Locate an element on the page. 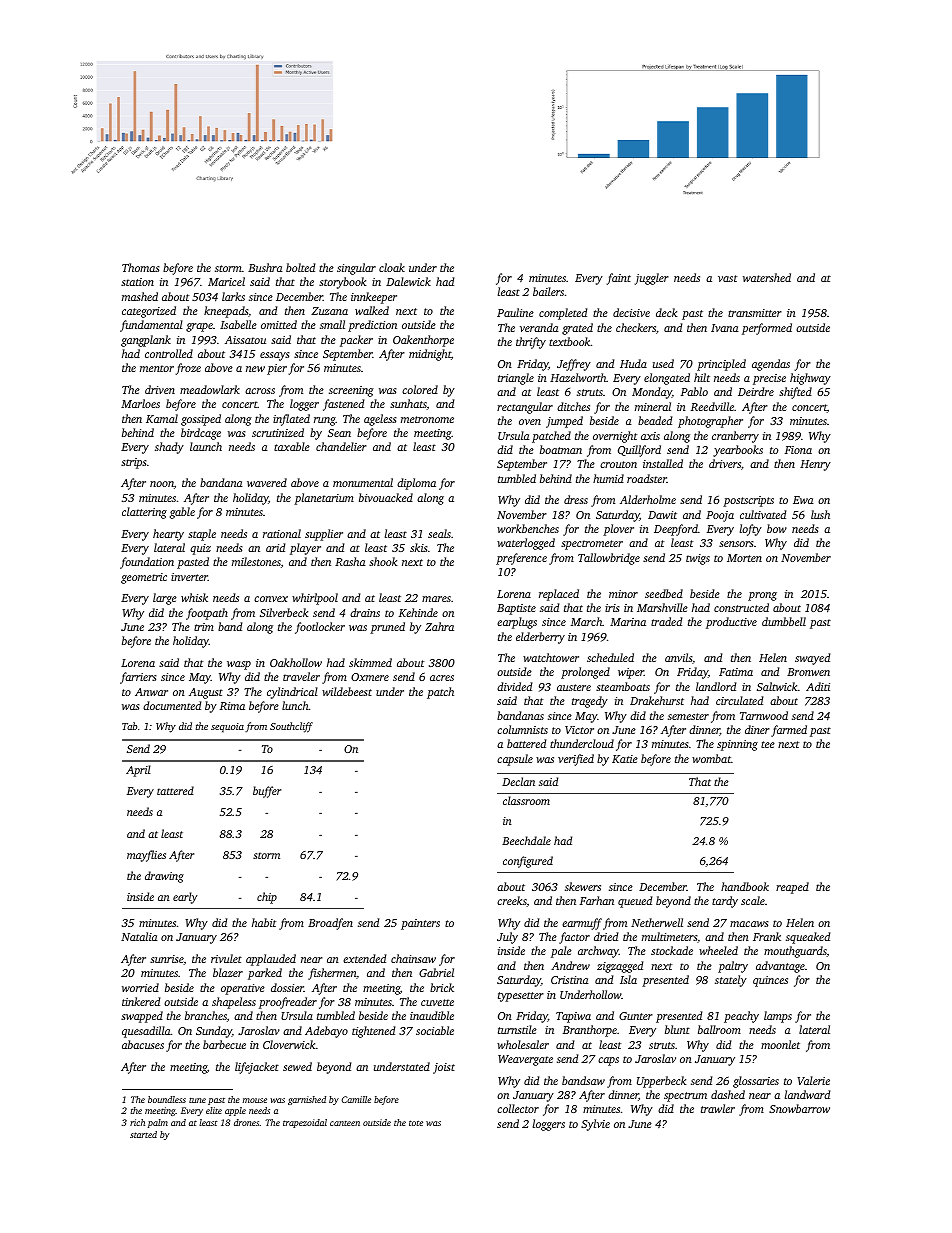 This document has height=1233, width=952. juggler is located at coordinates (652, 279).
